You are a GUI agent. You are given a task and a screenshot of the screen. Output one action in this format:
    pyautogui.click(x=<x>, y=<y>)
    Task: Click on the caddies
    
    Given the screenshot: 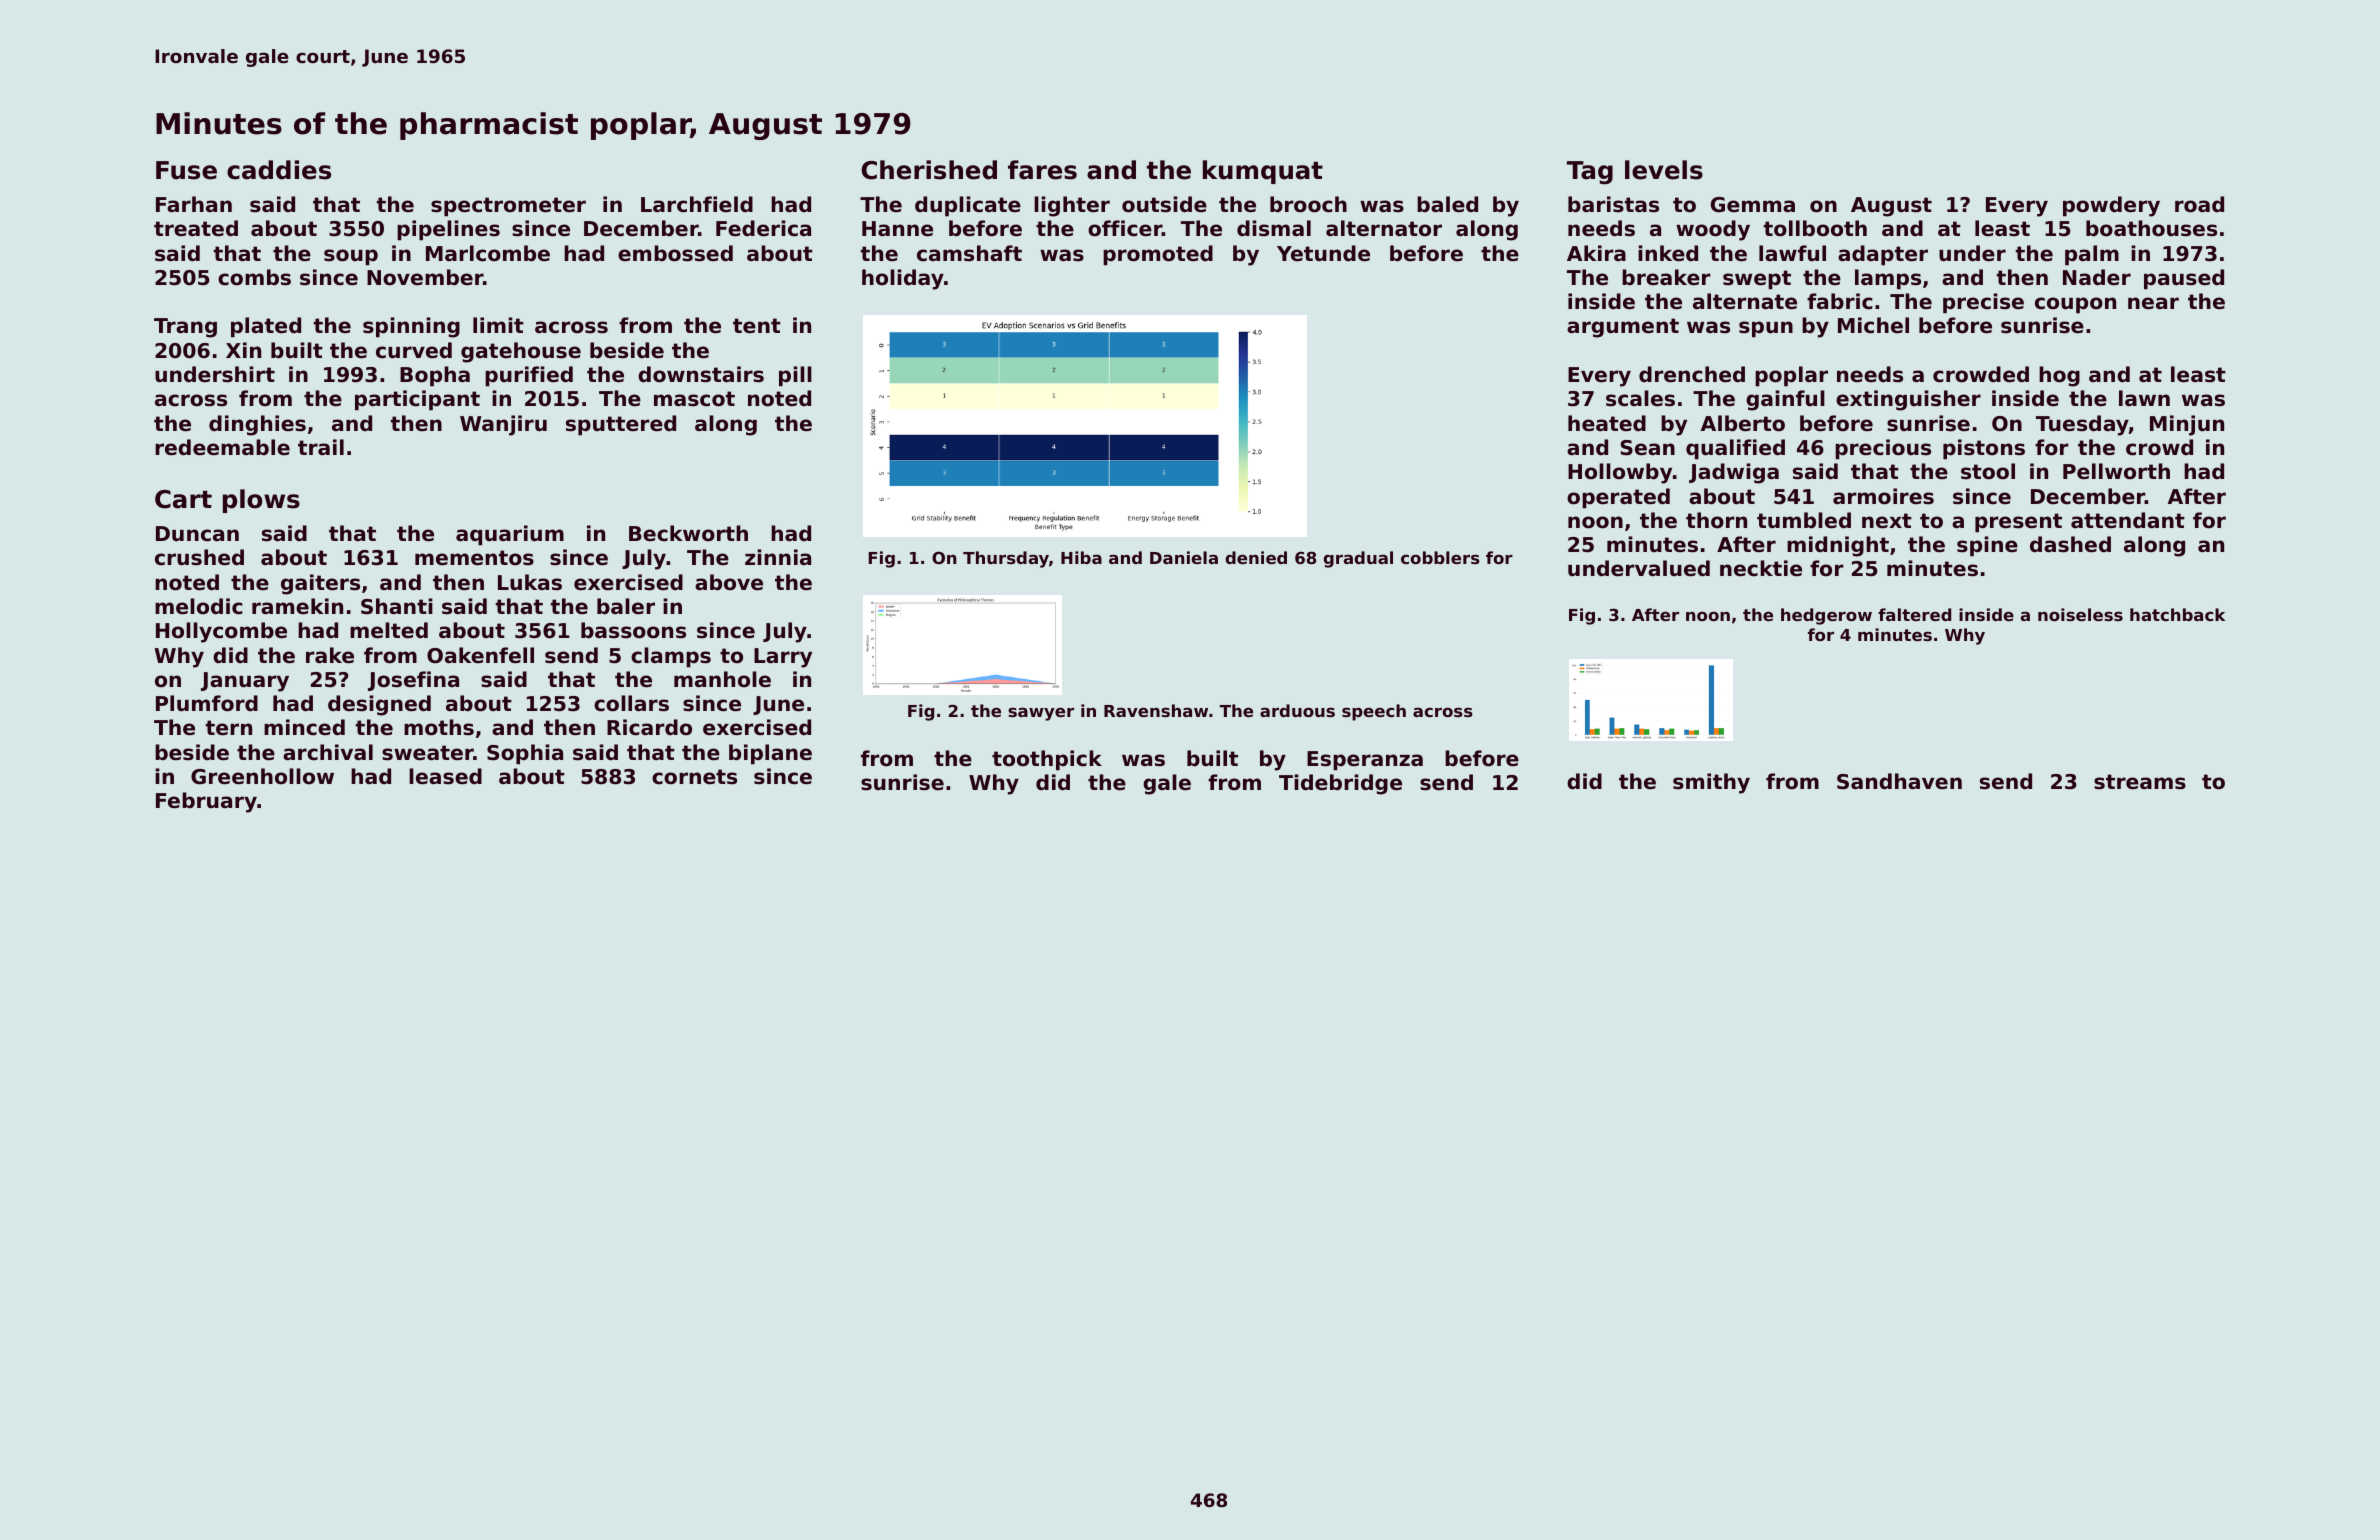 What is the action you would take?
    pyautogui.click(x=279, y=170)
